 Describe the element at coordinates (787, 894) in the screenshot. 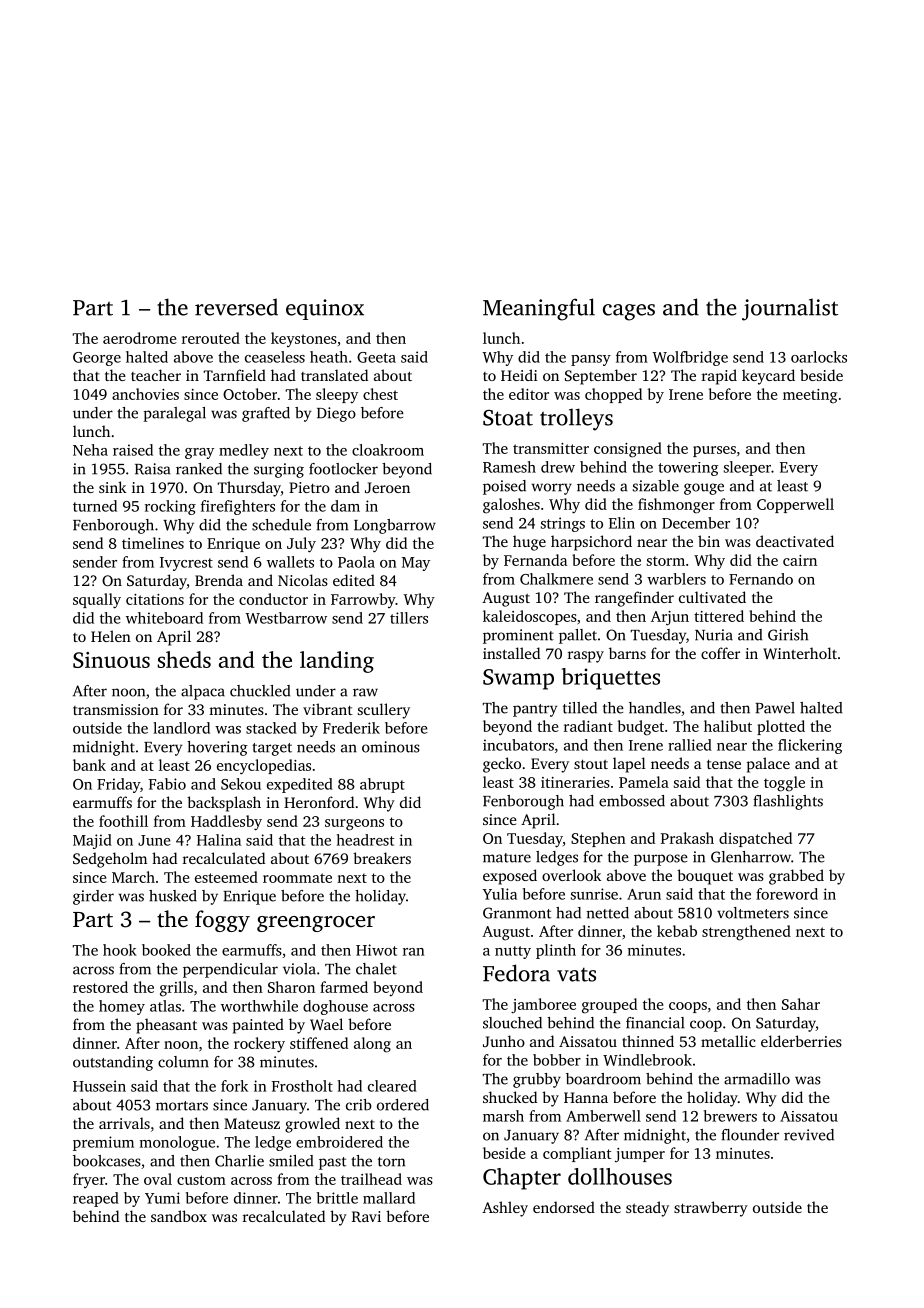

I see `foreword` at that location.
